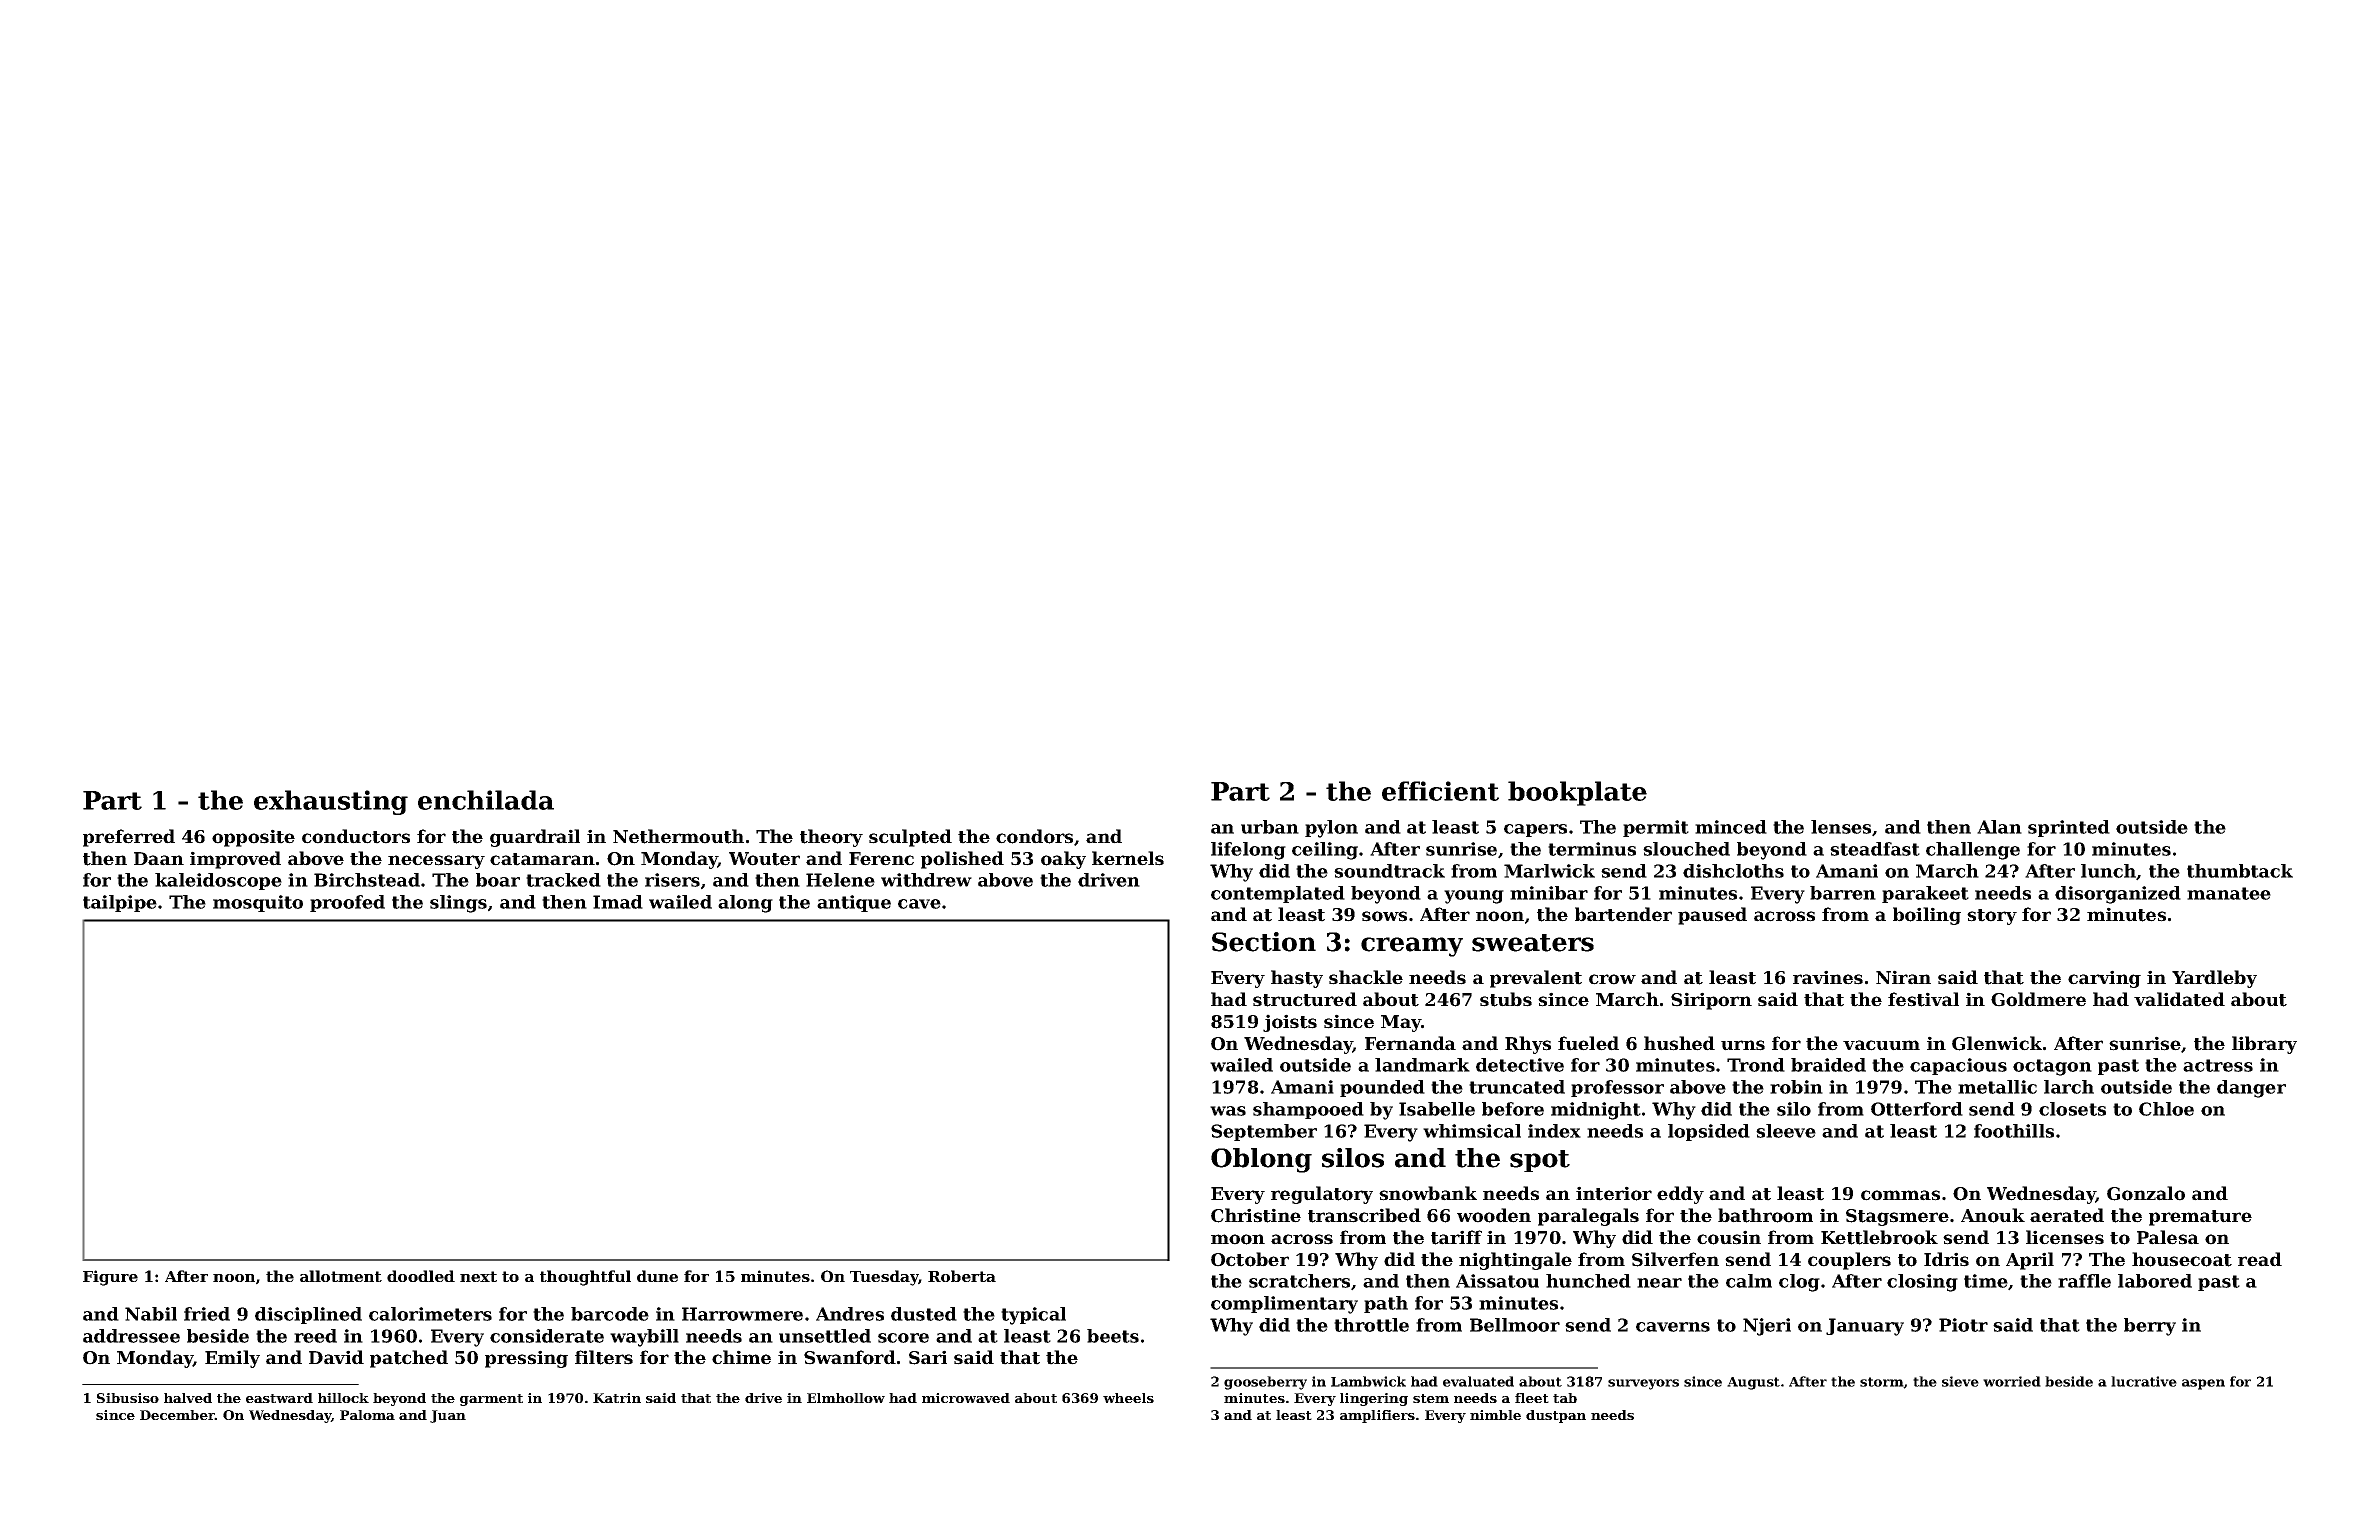 The width and height of the image is (2380, 1540). Describe the element at coordinates (110, 1278) in the image. I see `Figure` at that location.
